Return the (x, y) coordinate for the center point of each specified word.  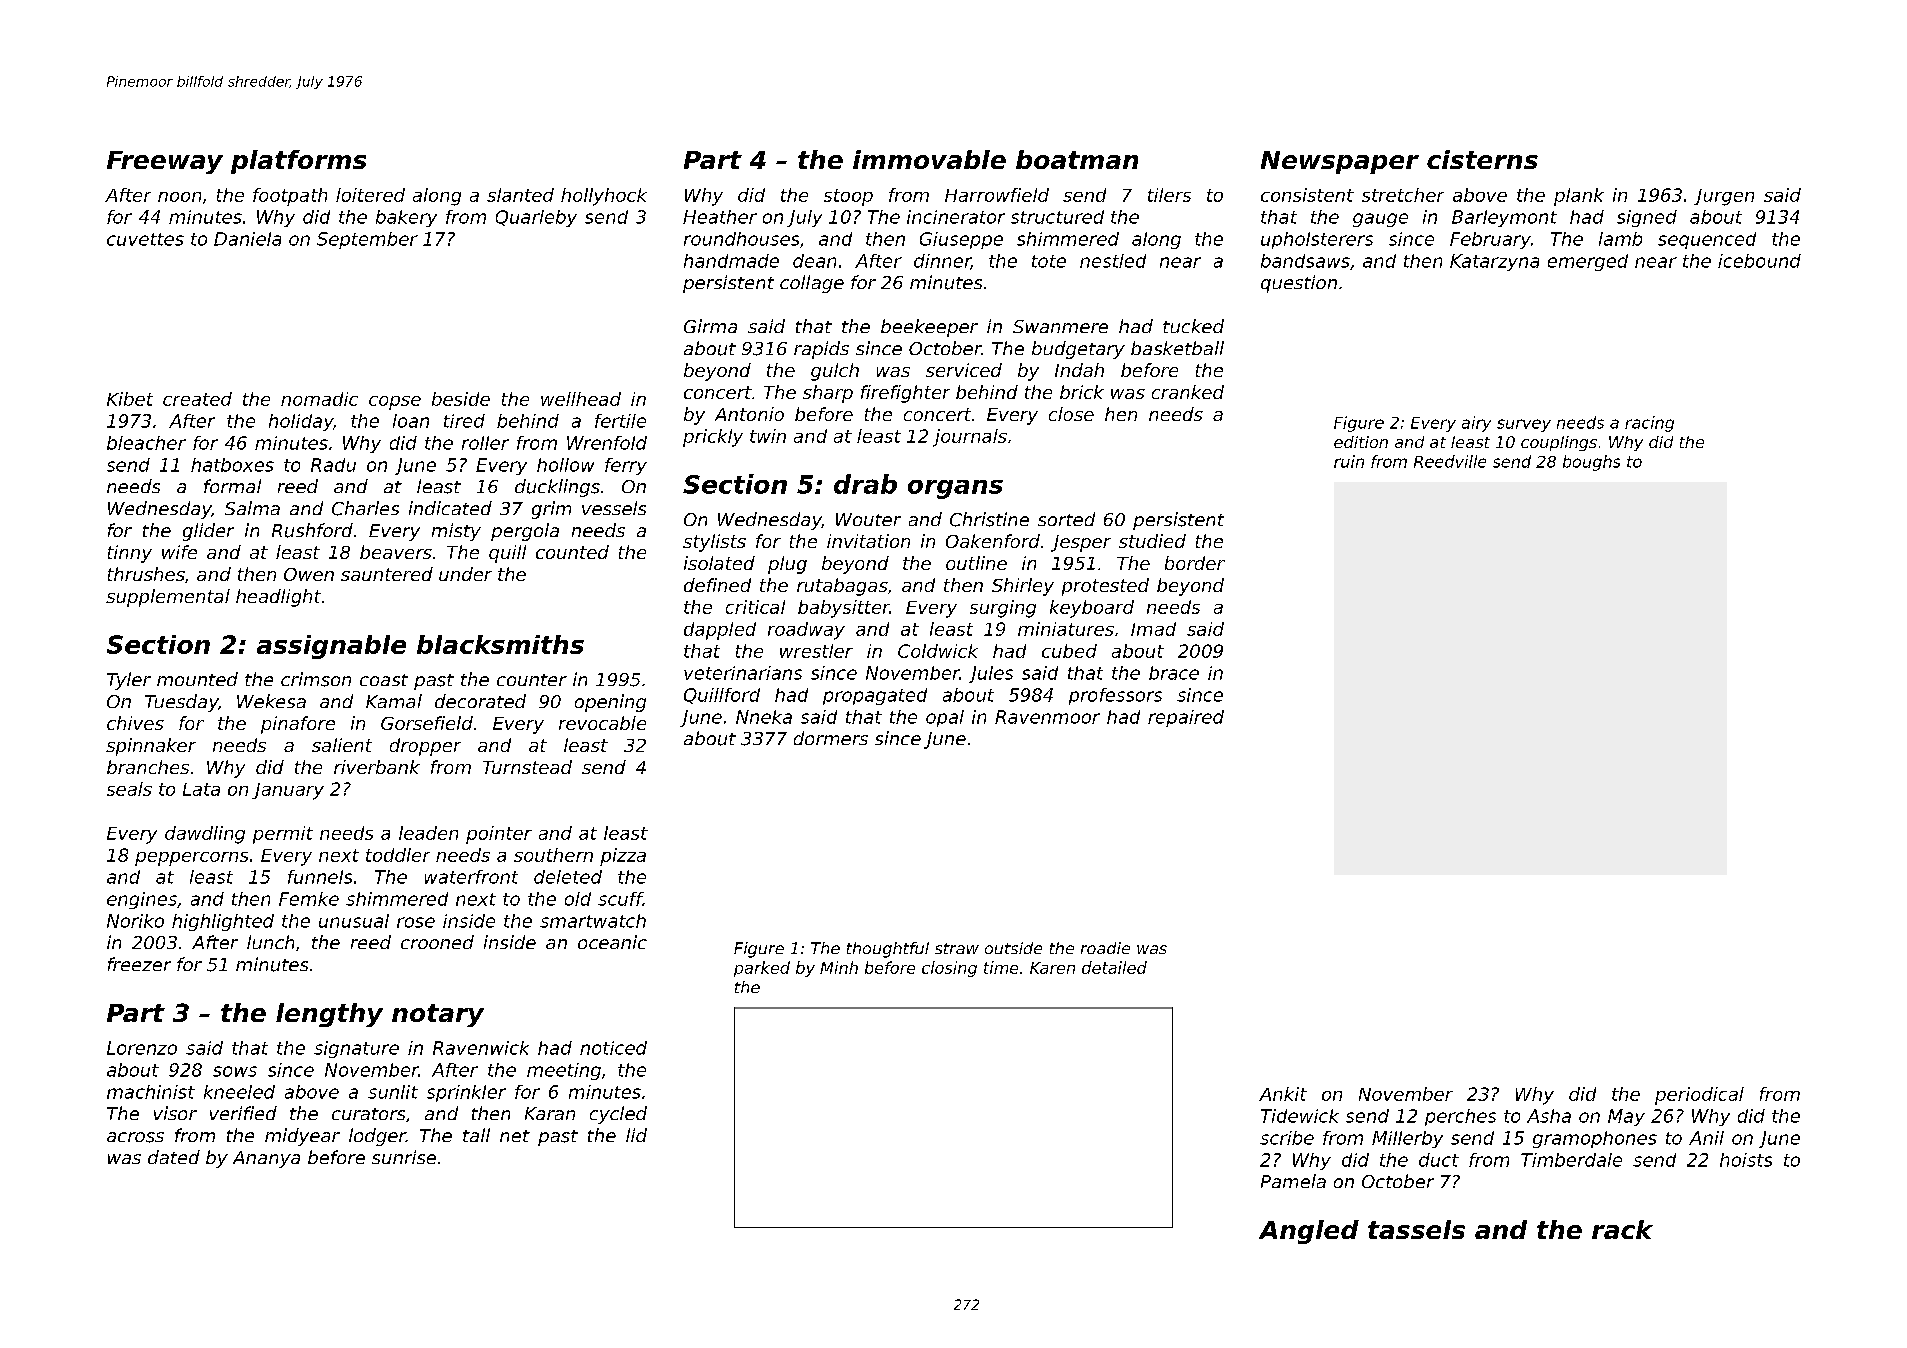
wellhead (581, 399)
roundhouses (741, 239)
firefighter (905, 394)
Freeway (165, 162)
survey (1524, 425)
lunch (270, 942)
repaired (1186, 718)
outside (1013, 948)
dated (174, 1157)
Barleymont (1504, 218)
